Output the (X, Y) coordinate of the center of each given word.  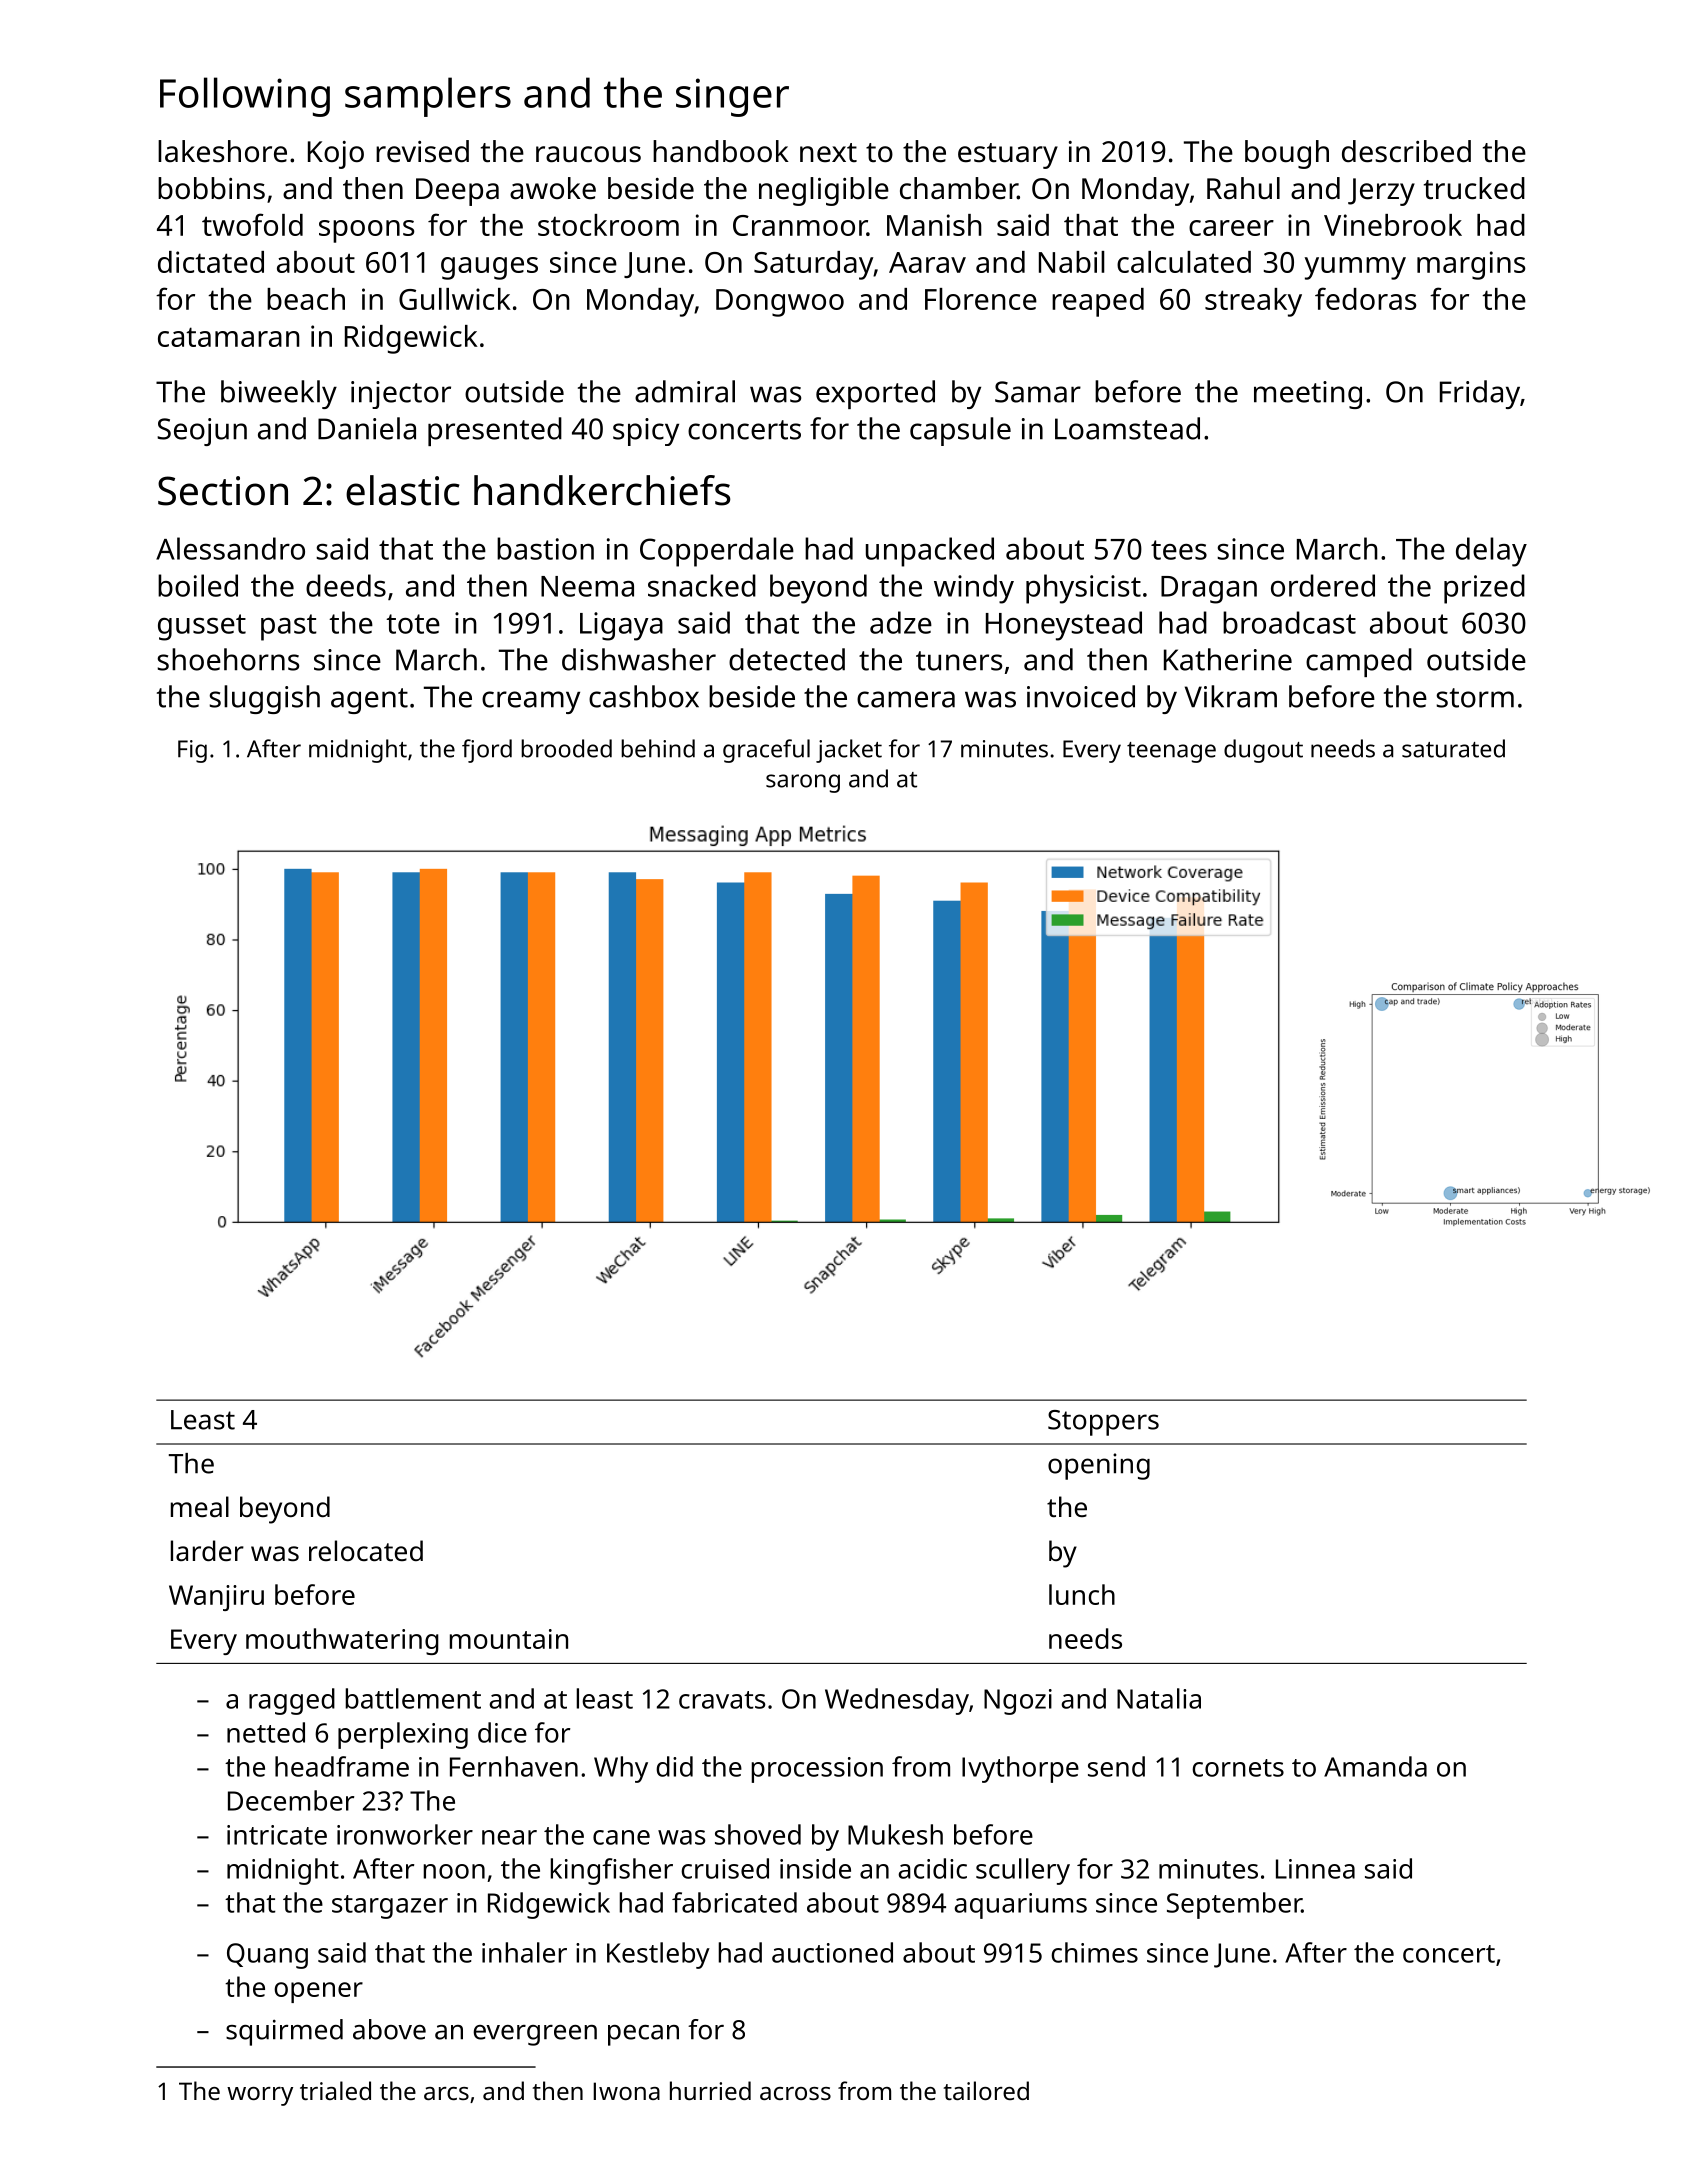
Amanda (1375, 1766)
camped (1359, 662)
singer (732, 97)
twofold (252, 224)
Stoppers (1103, 1423)
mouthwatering (342, 1641)
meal (200, 1506)
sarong (803, 783)
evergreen (535, 2035)
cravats (722, 1700)
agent (369, 701)
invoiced (1081, 696)
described (1406, 151)
